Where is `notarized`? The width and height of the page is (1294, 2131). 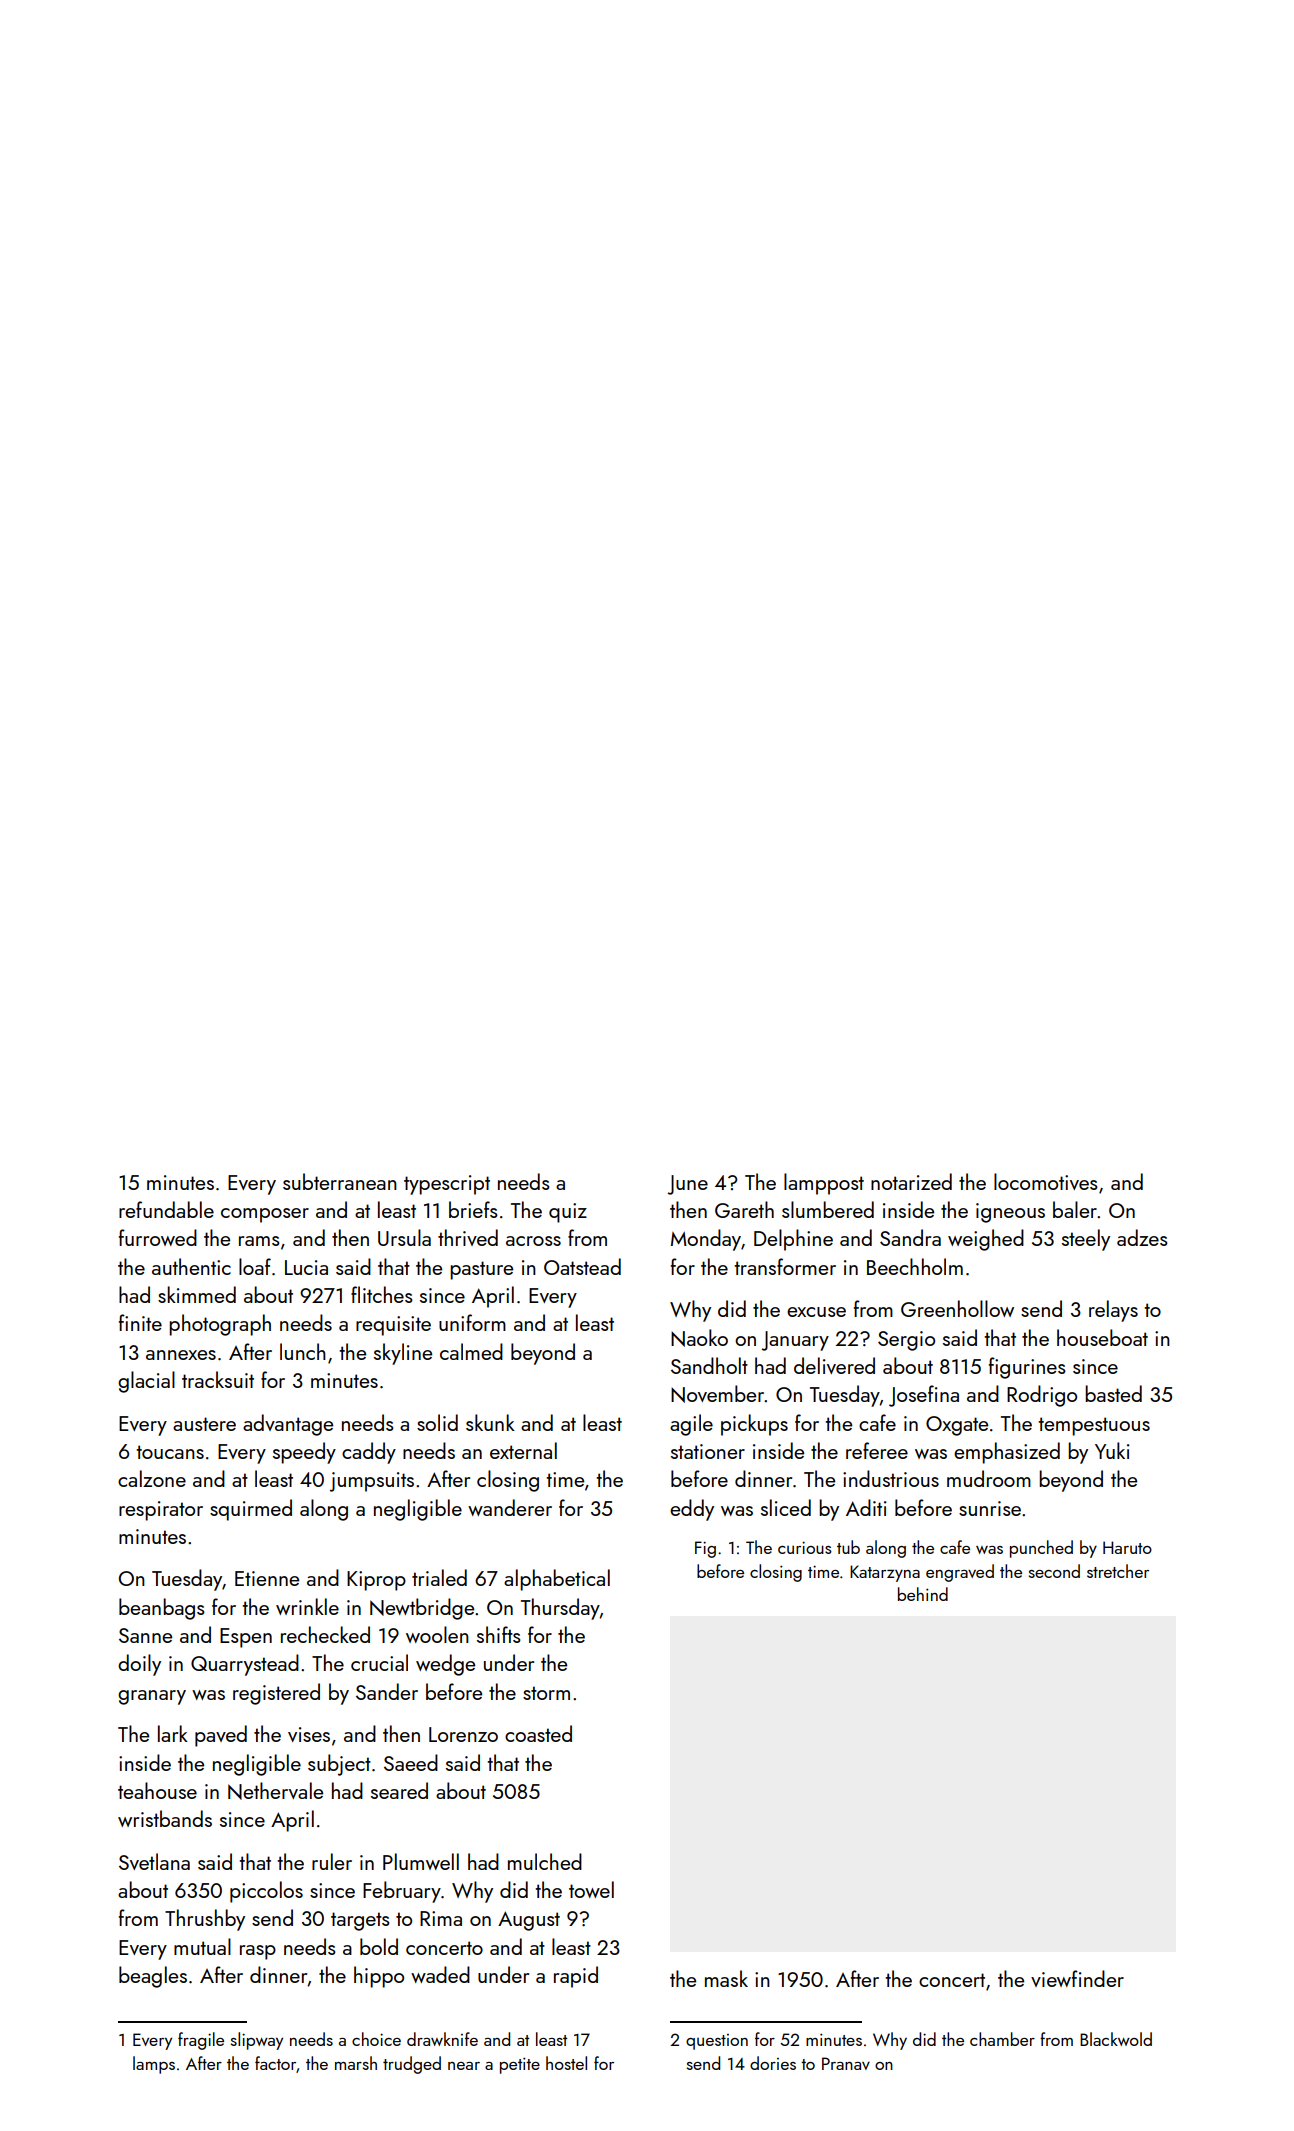 notarized is located at coordinates (911, 1181).
